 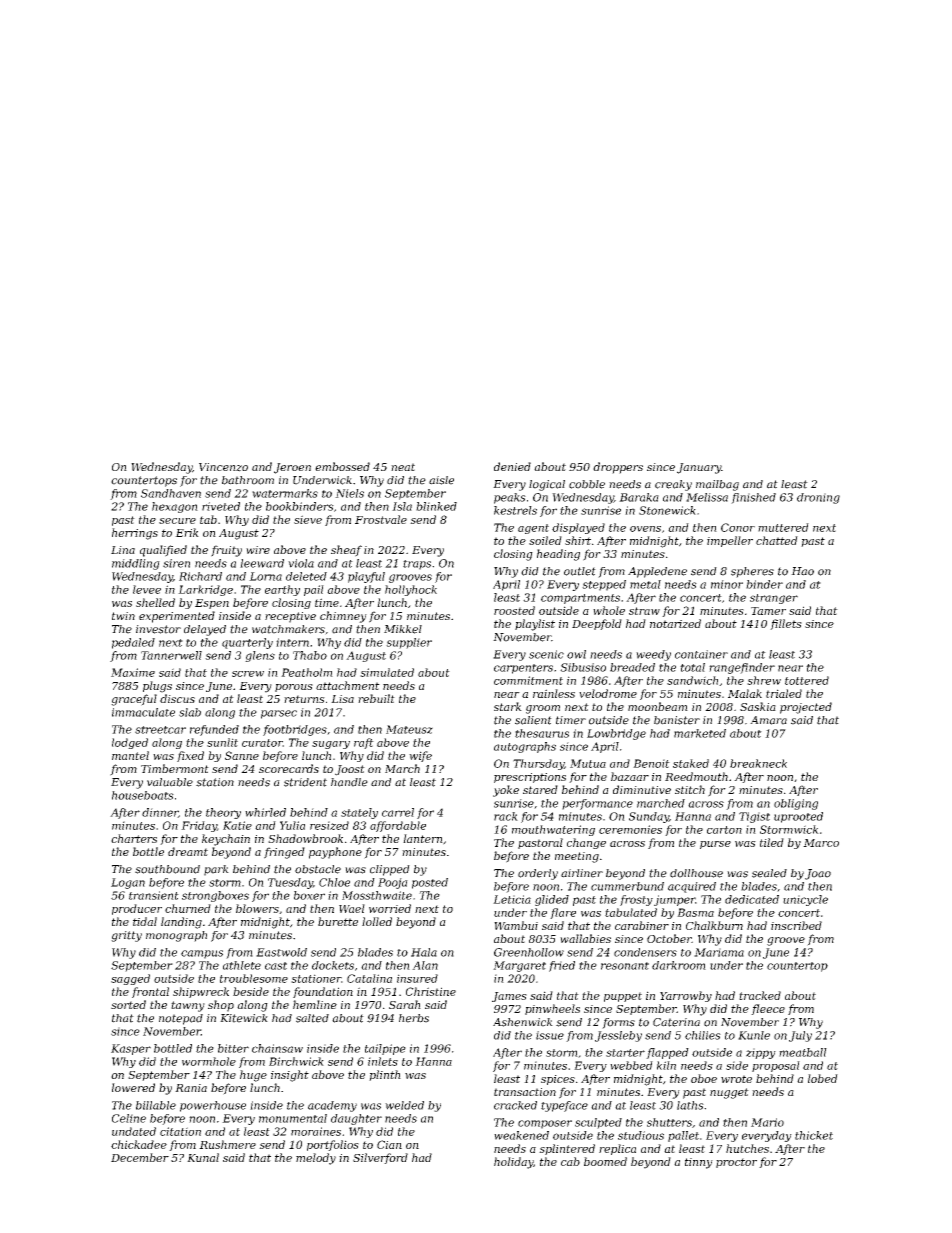 I want to click on scorecards, so click(x=289, y=768).
